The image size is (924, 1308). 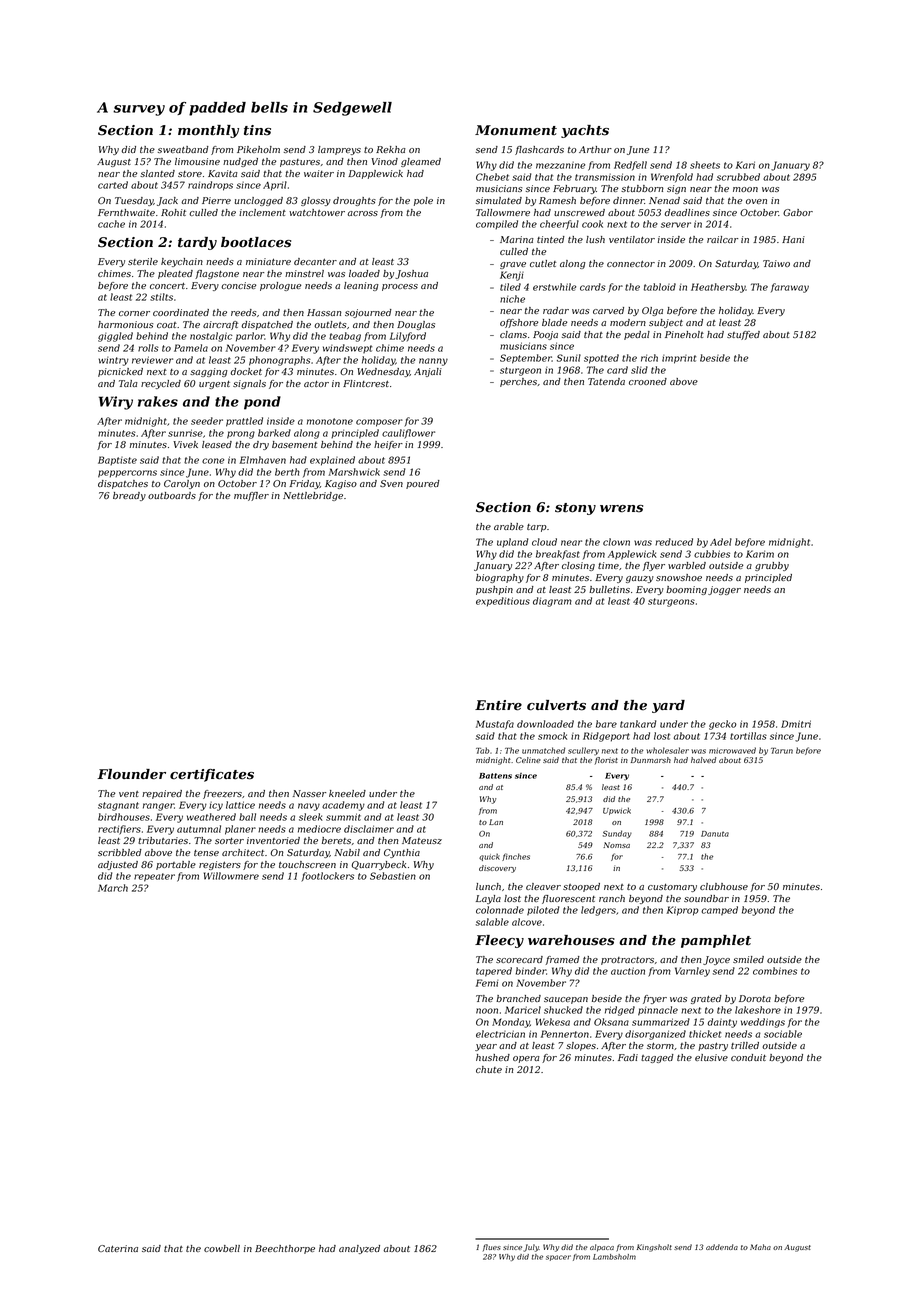 What do you see at coordinates (772, 566) in the screenshot?
I see `grubby` at bounding box center [772, 566].
